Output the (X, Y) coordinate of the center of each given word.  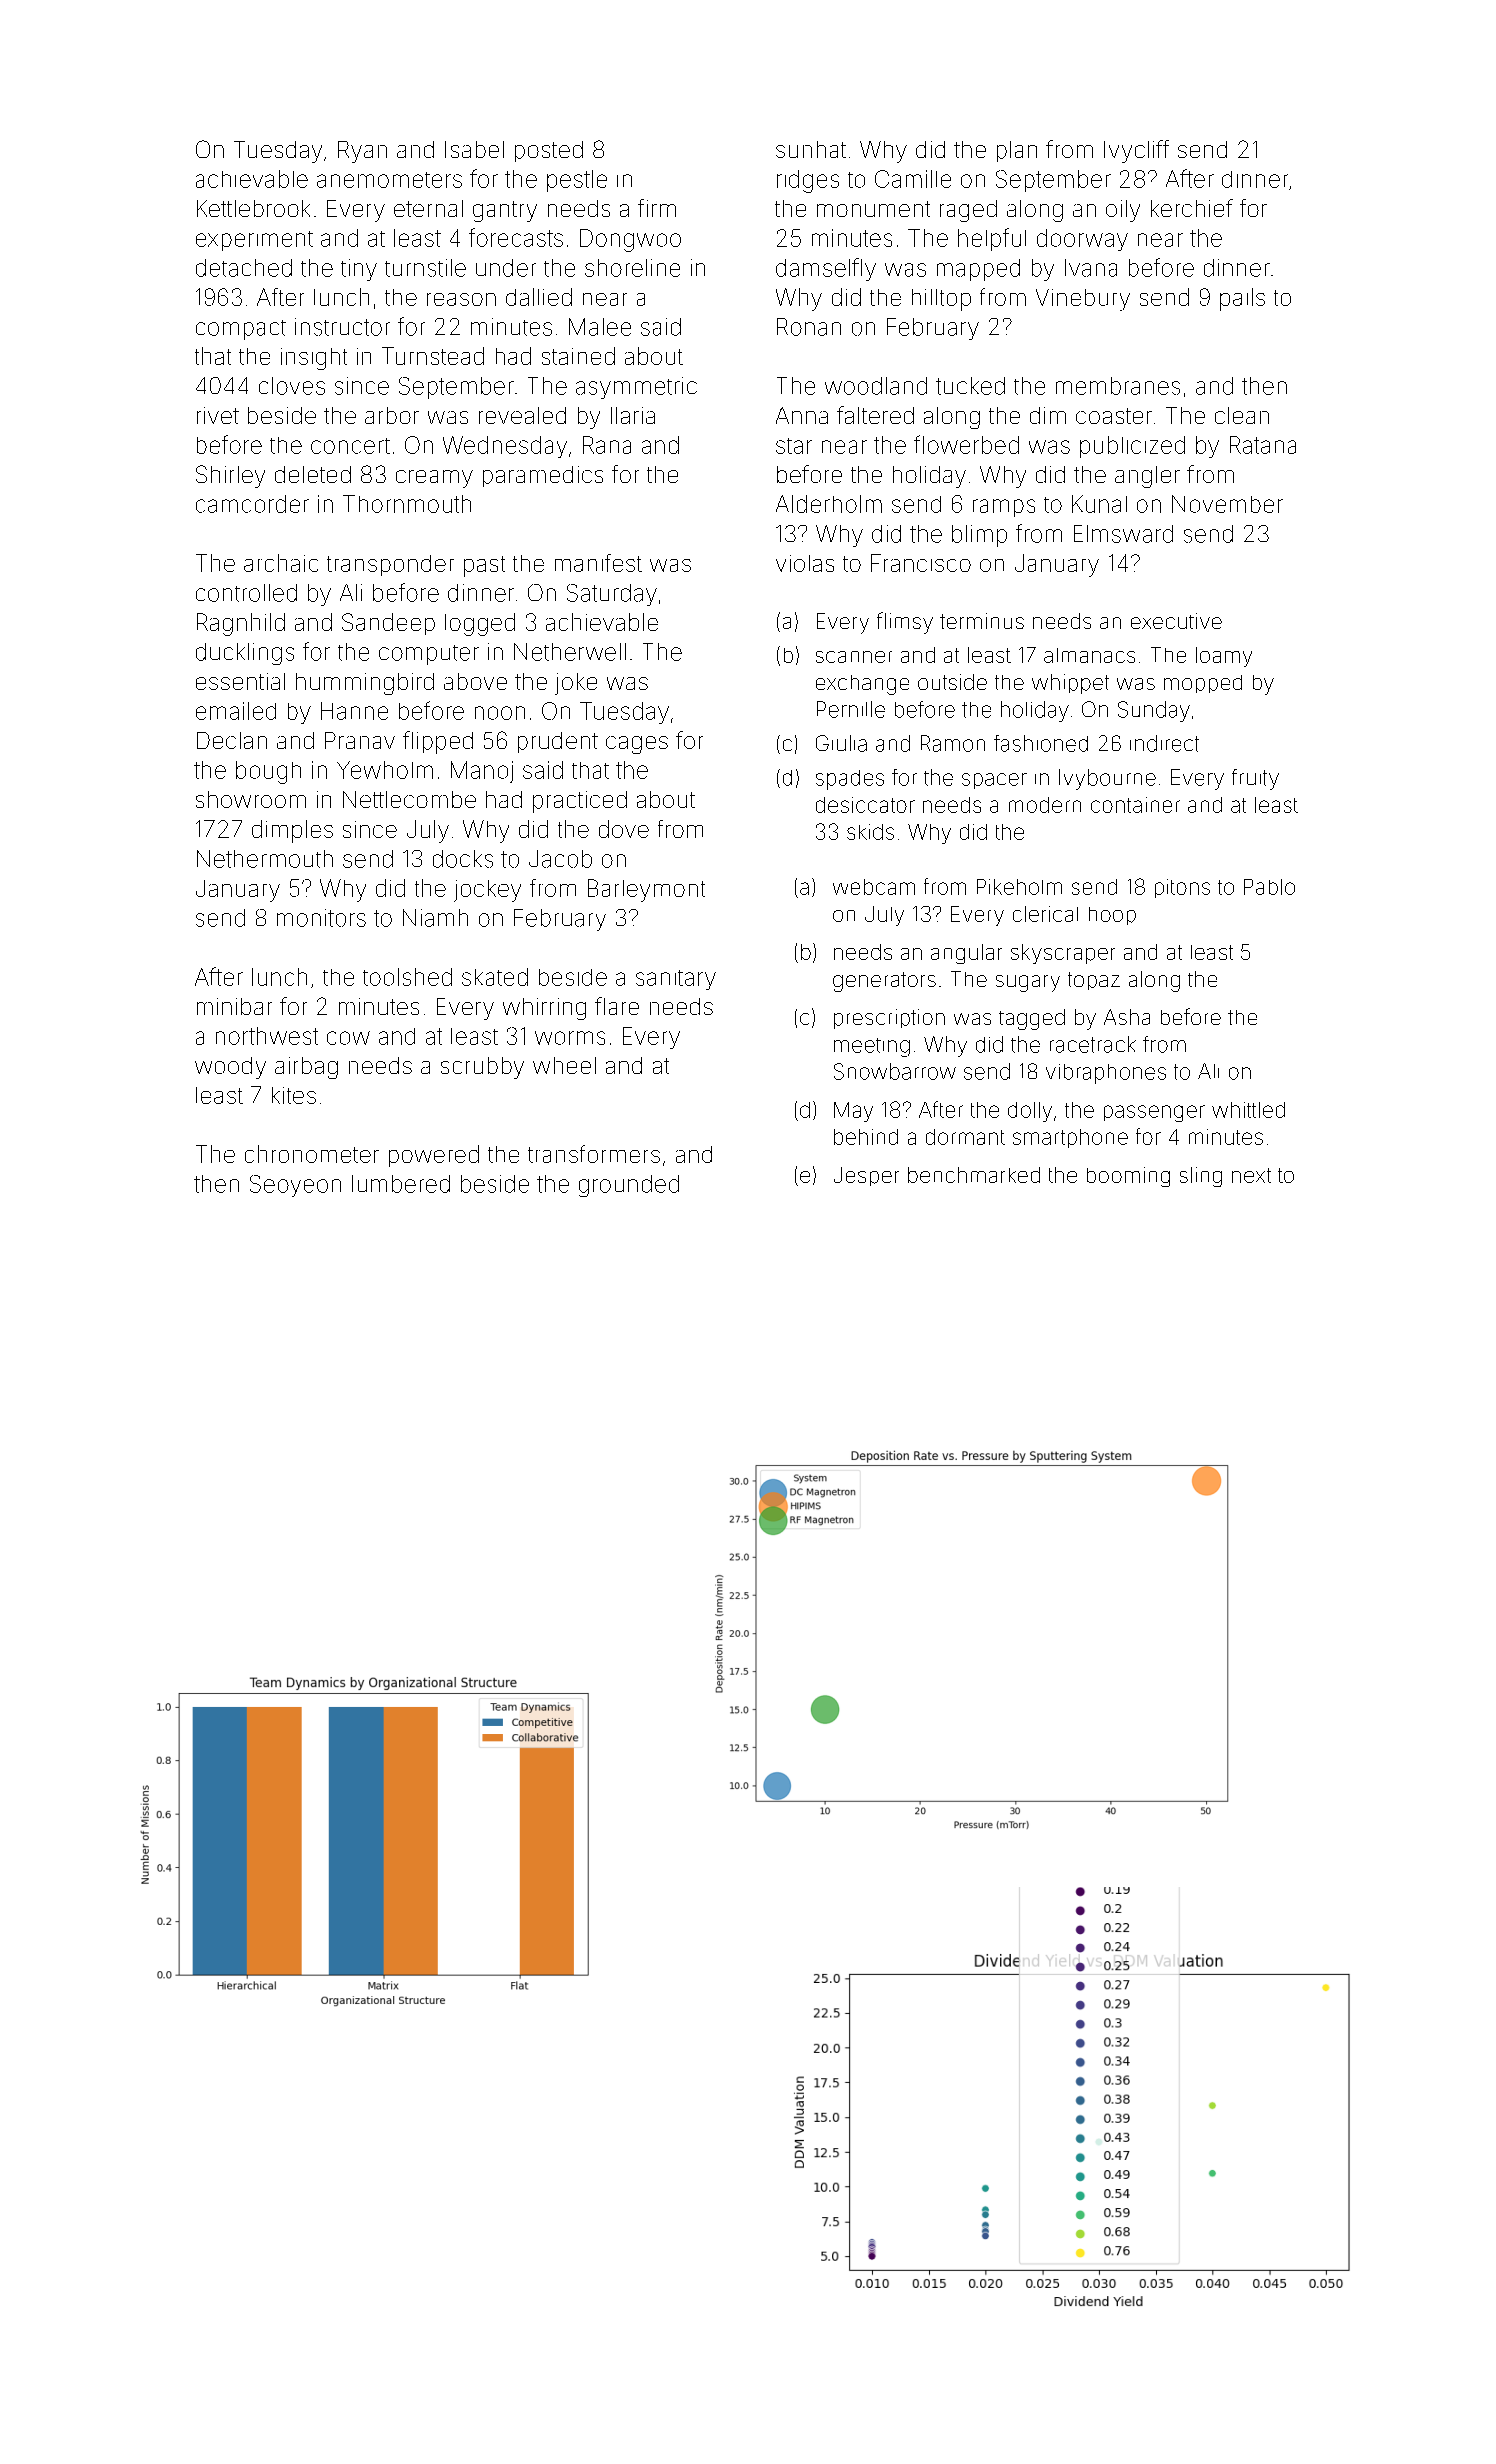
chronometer (312, 1154)
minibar (234, 1006)
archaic (281, 563)
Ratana (1263, 445)
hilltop (941, 300)
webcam (874, 887)
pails (1242, 299)
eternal (428, 208)
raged (968, 211)
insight (314, 359)
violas (805, 563)
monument (873, 209)
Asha (1127, 1017)
